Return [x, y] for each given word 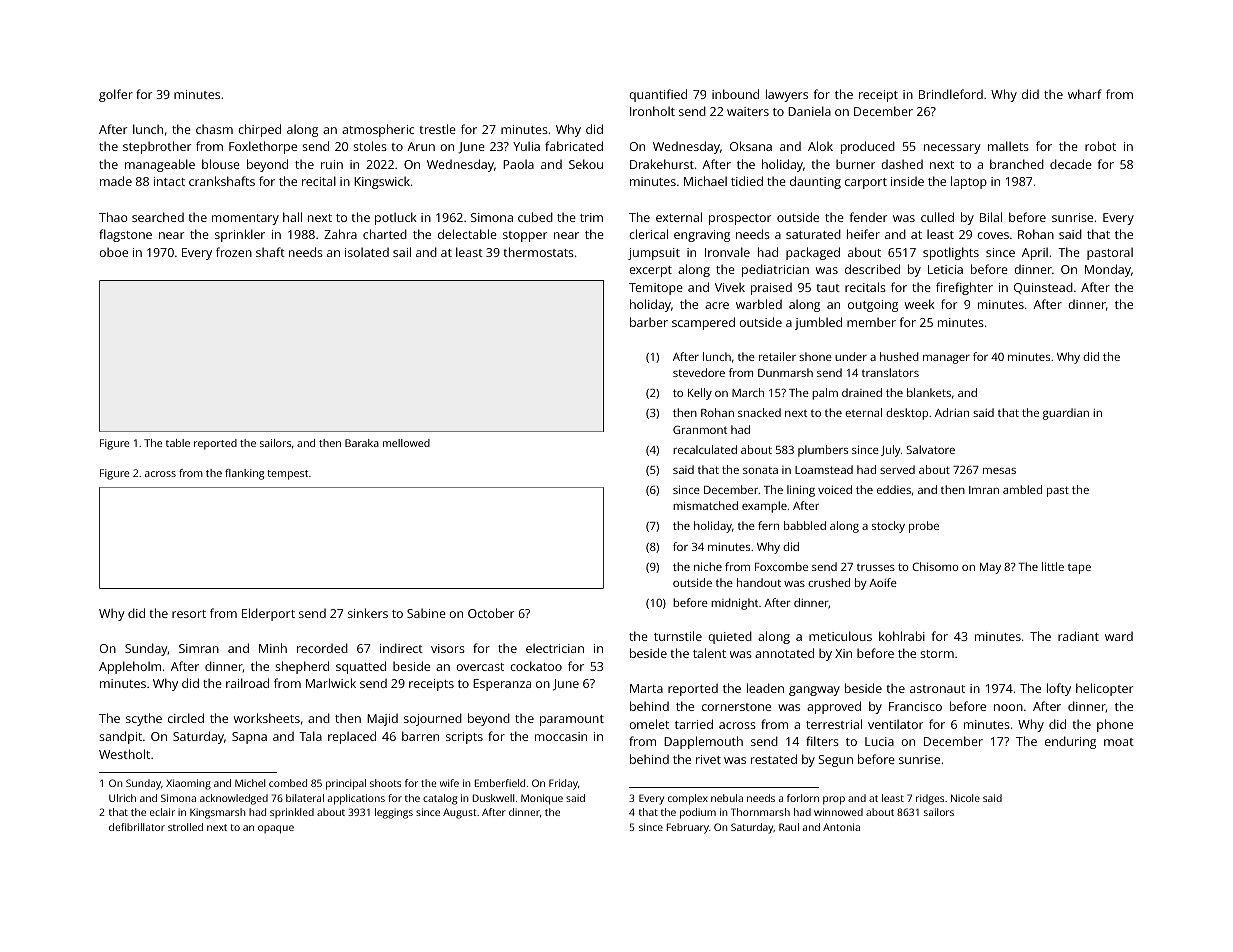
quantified [658, 95]
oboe [113, 252]
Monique [542, 799]
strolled [185, 827]
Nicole [965, 798]
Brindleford [951, 94]
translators [890, 372]
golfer [116, 95]
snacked [759, 412]
